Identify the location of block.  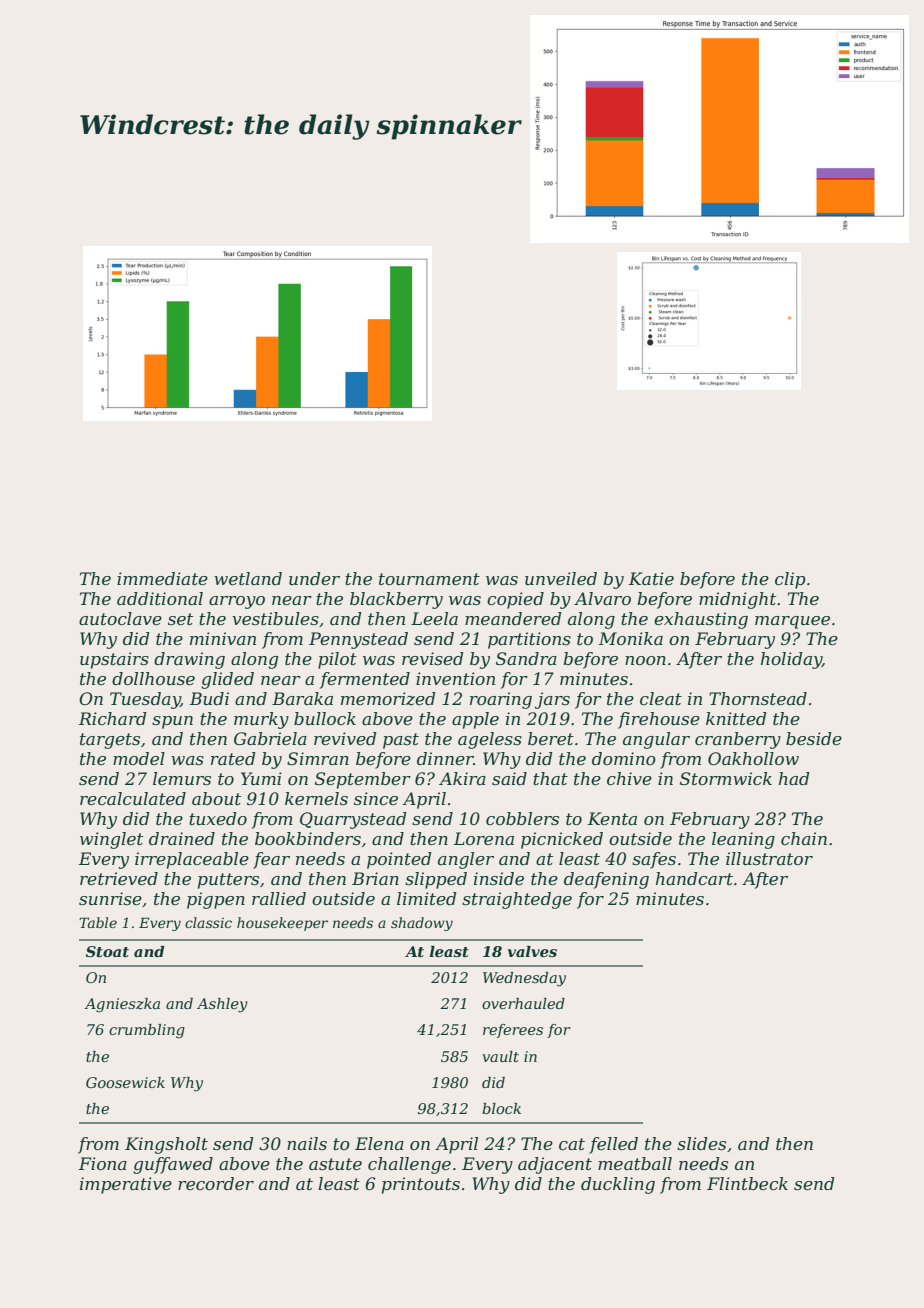
(501, 1108).
